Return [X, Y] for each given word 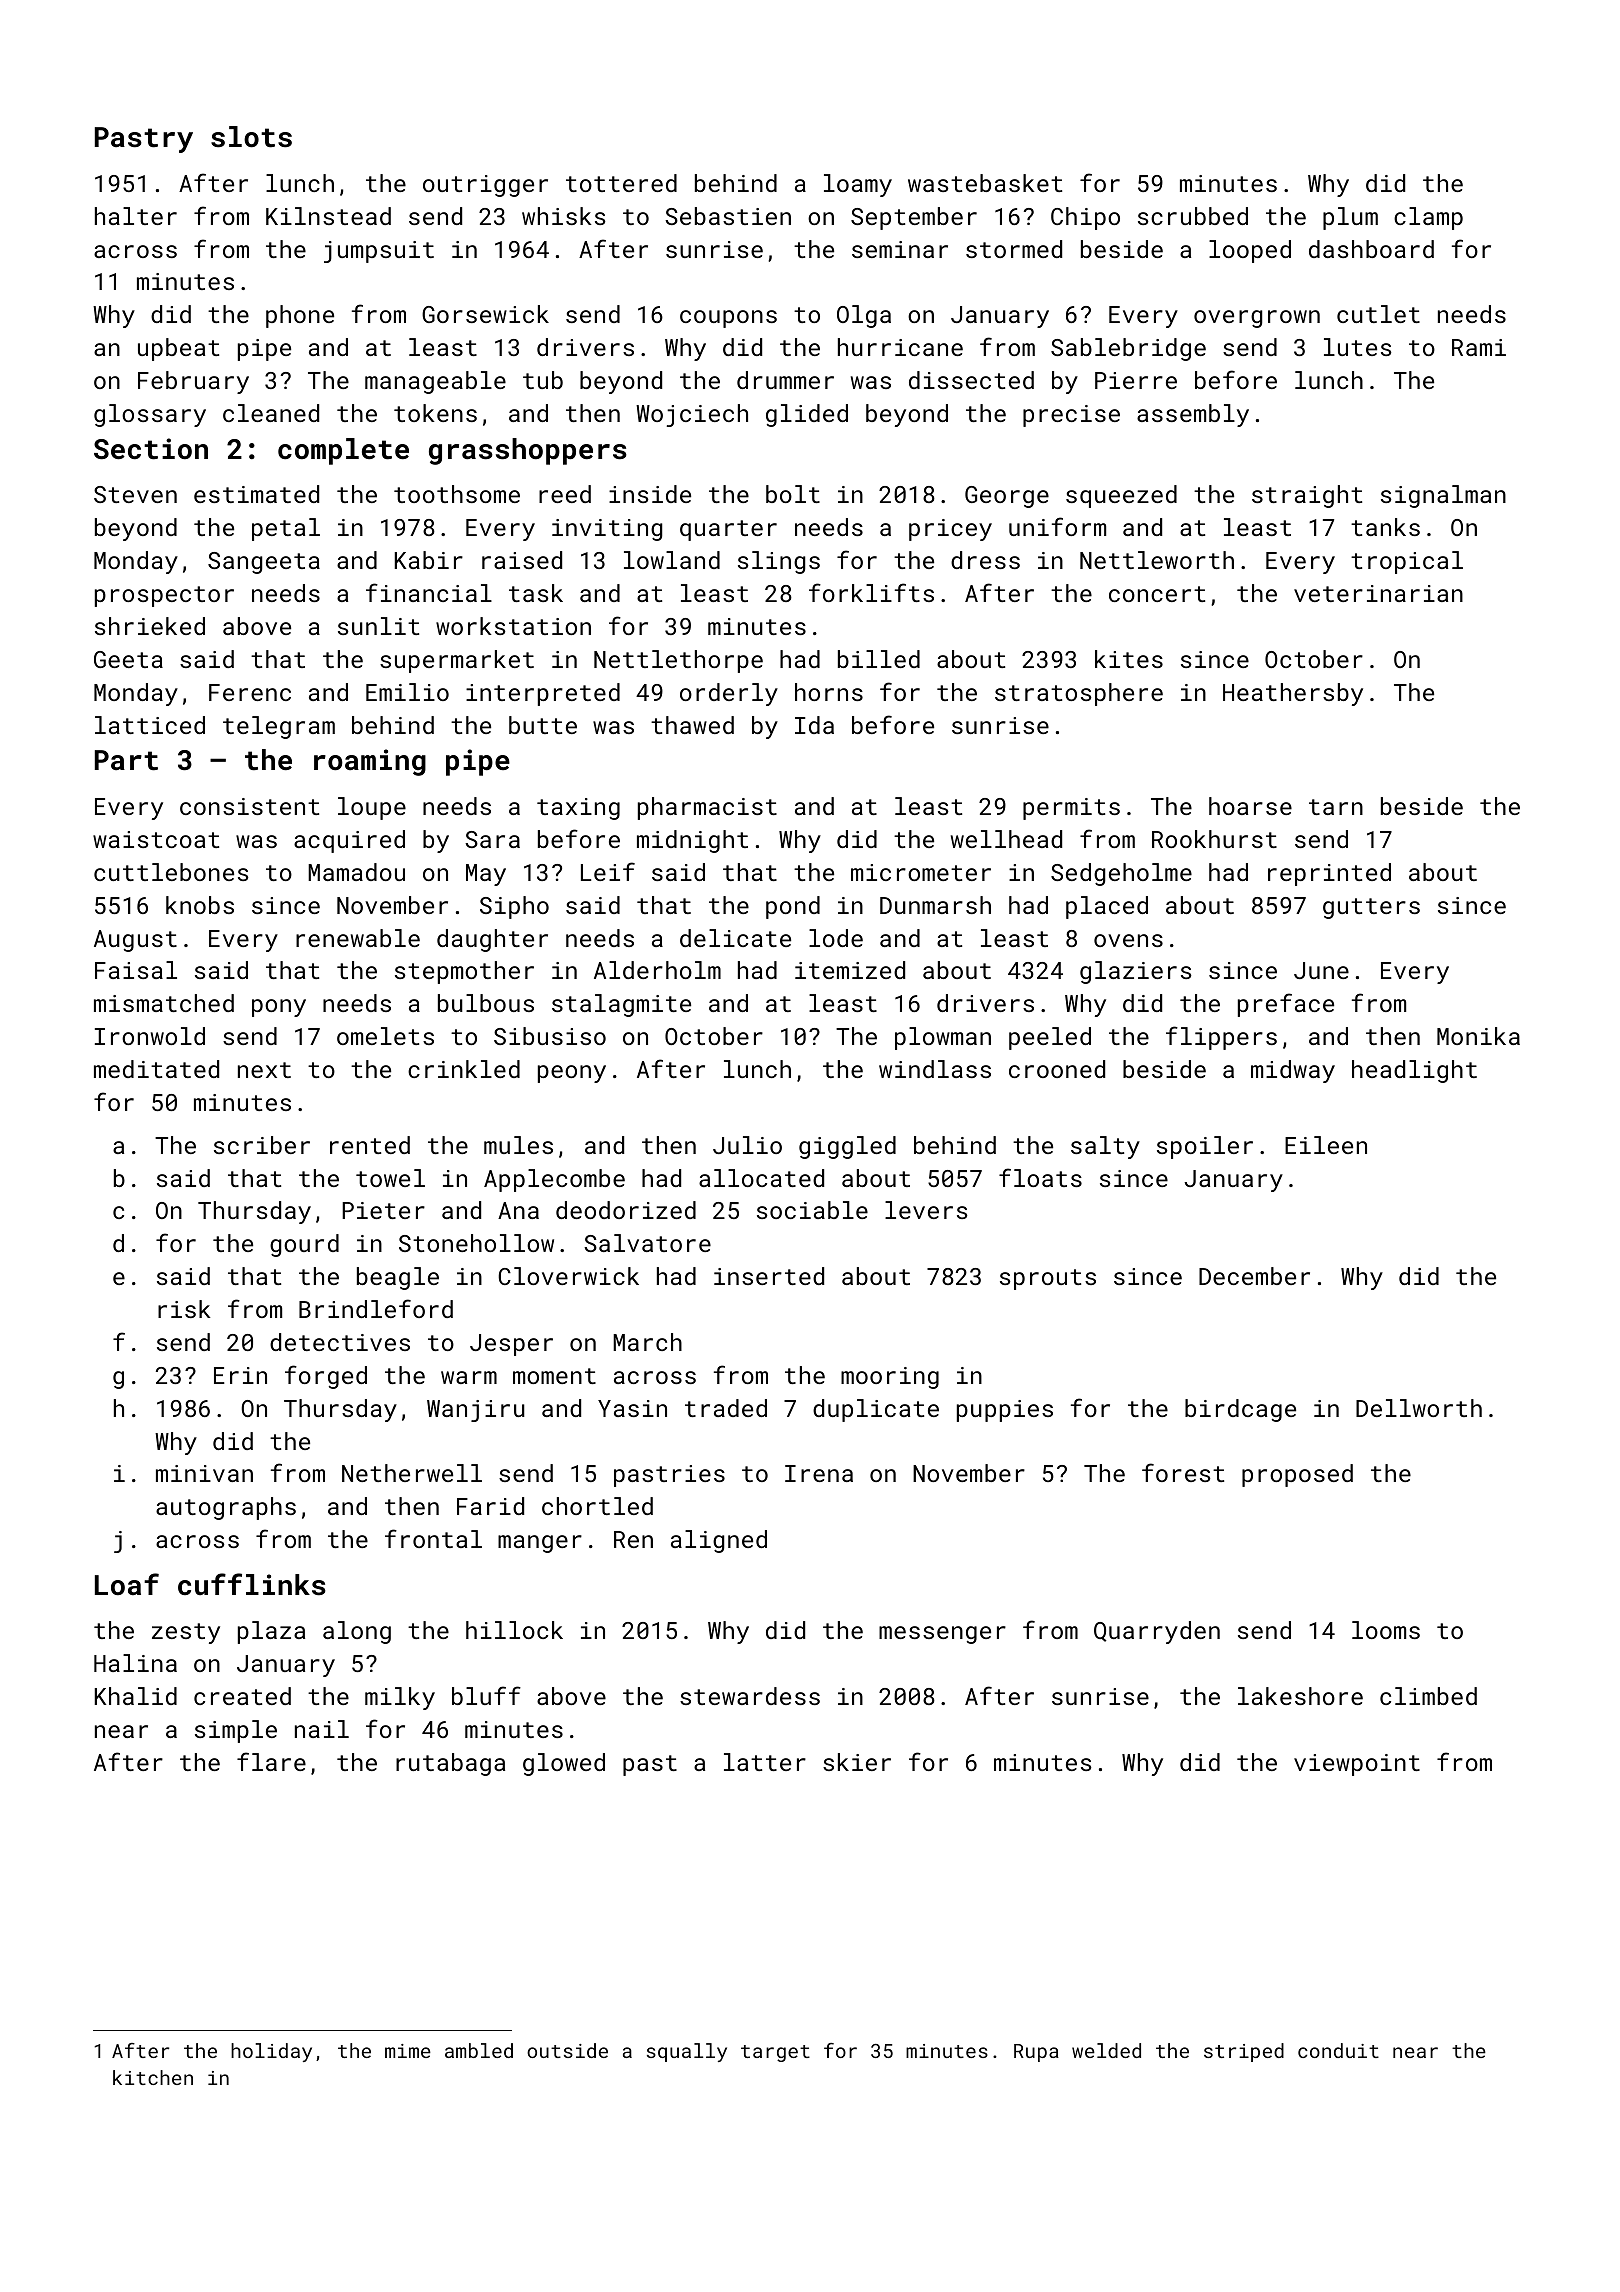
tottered [621, 183]
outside [567, 2050]
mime [408, 2051]
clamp [1428, 218]
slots [251, 137]
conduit [1338, 2050]
